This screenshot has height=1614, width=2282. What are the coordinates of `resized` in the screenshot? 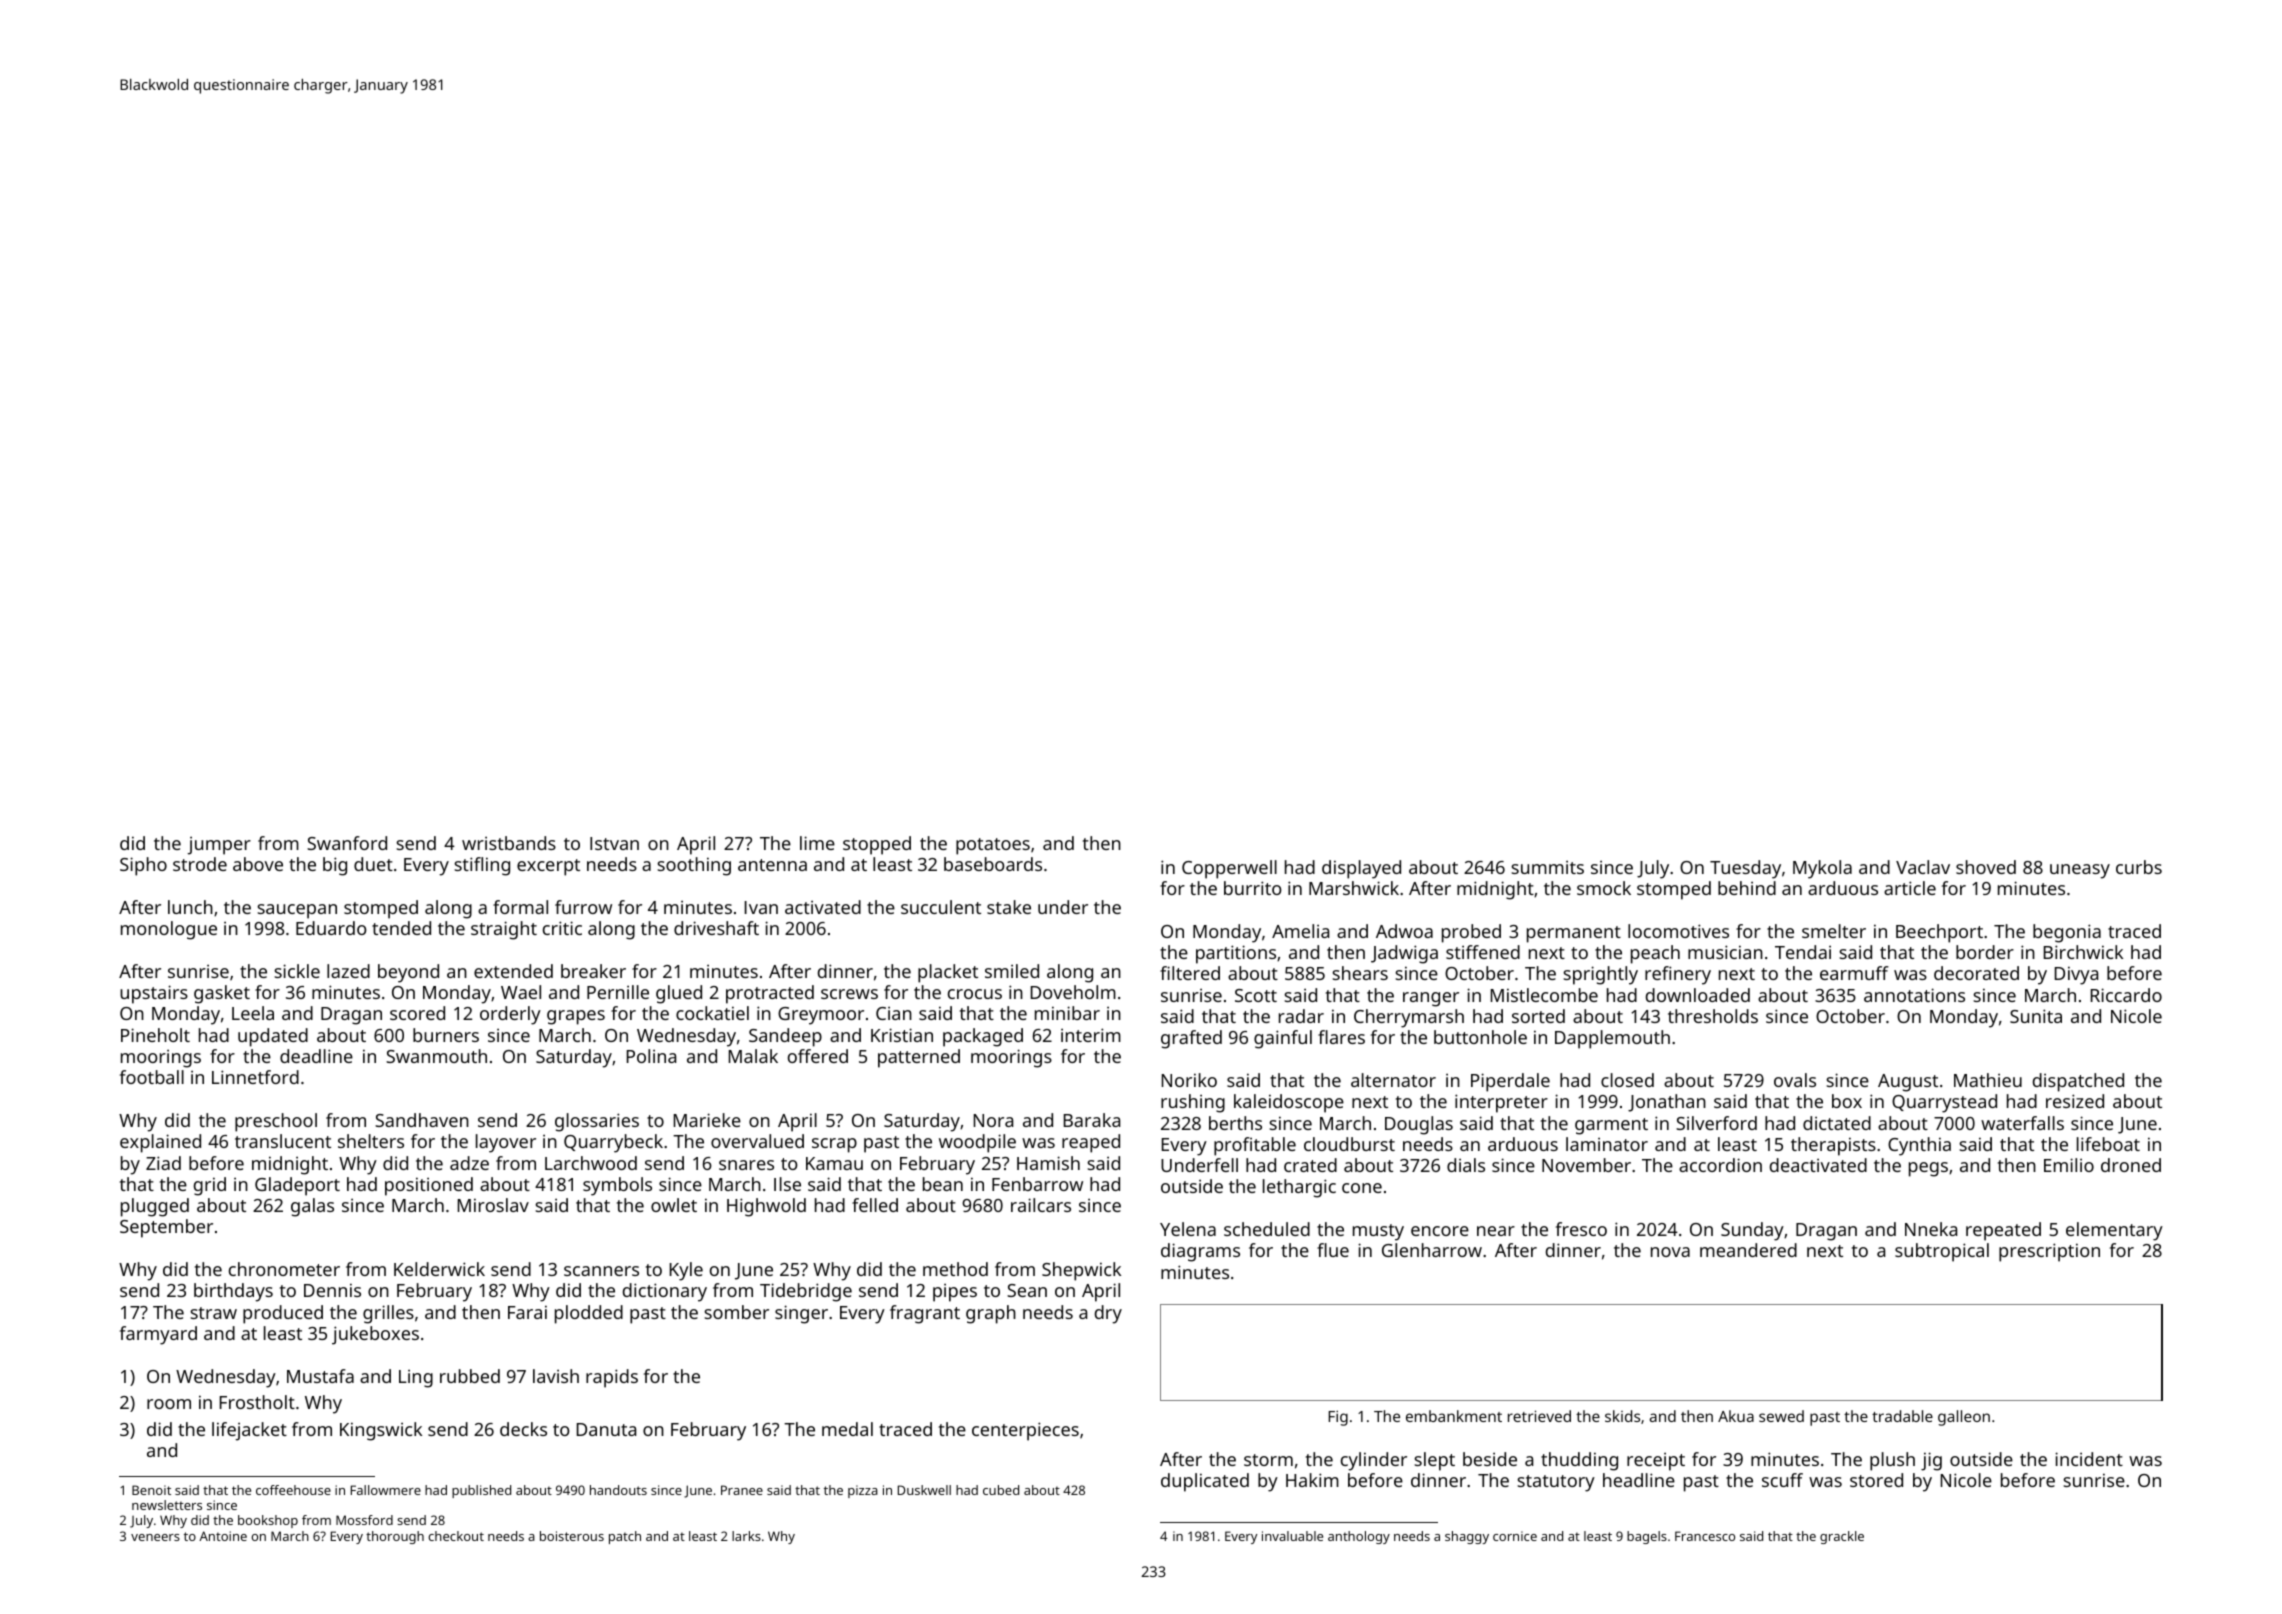 It's located at (2075, 1101).
